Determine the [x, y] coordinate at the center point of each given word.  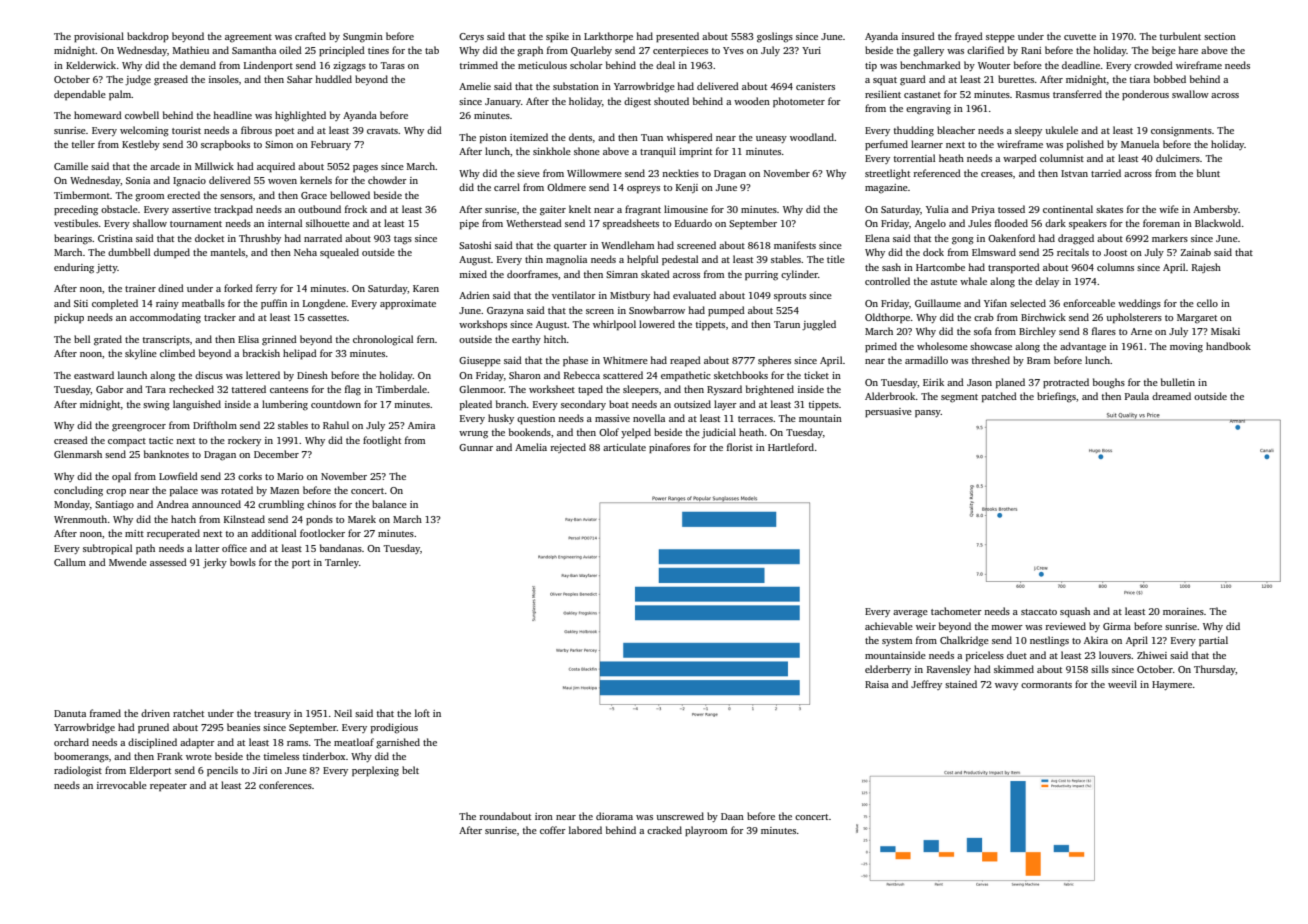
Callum [70, 562]
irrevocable [122, 785]
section [1220, 36]
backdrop [148, 37]
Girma [1117, 626]
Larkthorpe [608, 37]
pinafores [669, 448]
